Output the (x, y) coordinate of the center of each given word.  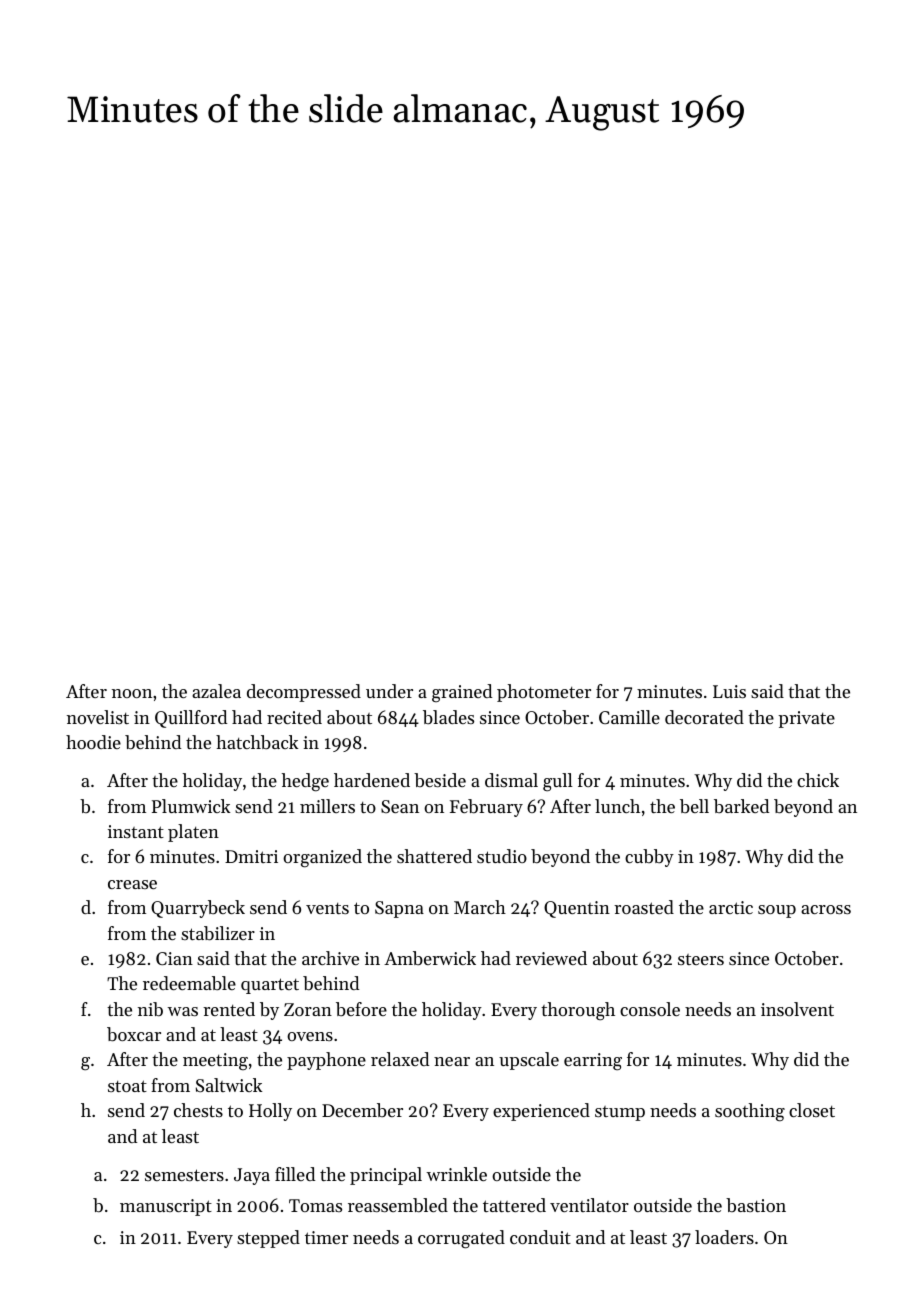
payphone (326, 1061)
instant (136, 831)
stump (620, 1113)
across (826, 909)
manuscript (166, 1207)
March (480, 907)
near (452, 1061)
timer (326, 1237)
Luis (729, 691)
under (389, 691)
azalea (216, 691)
